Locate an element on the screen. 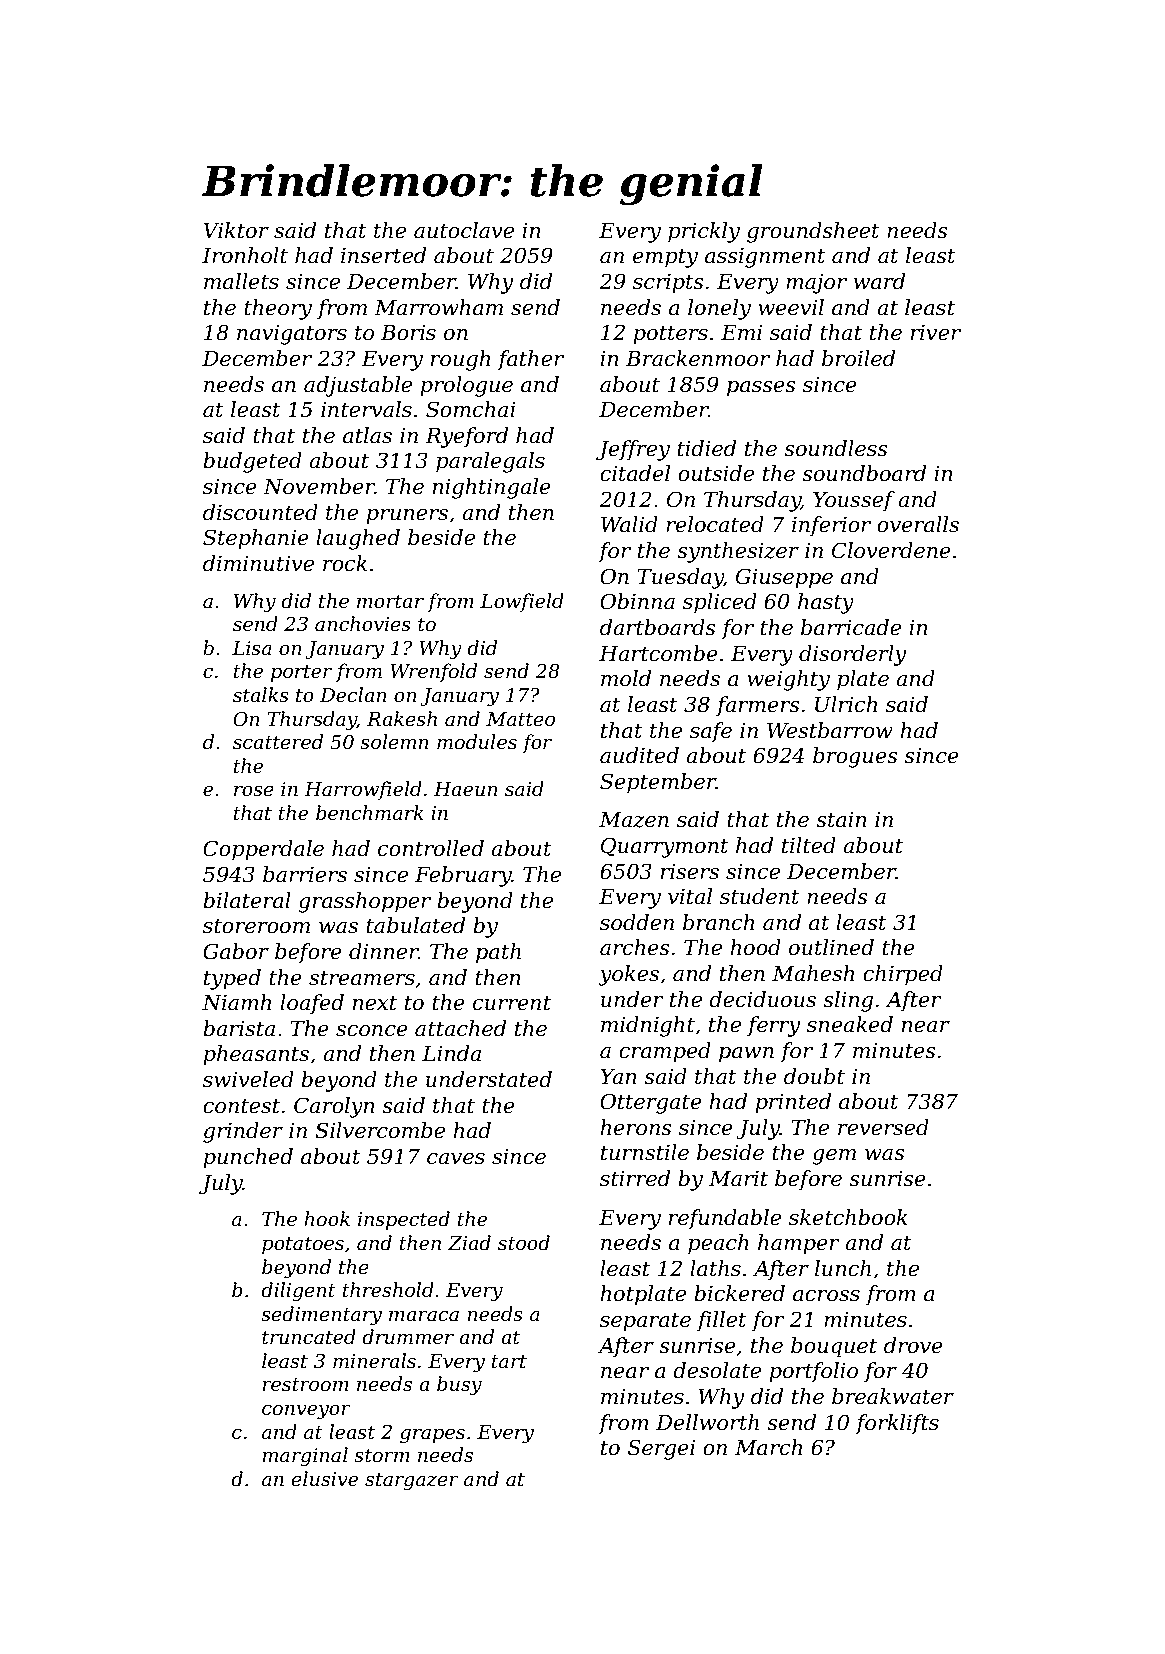  empty is located at coordinates (665, 258).
